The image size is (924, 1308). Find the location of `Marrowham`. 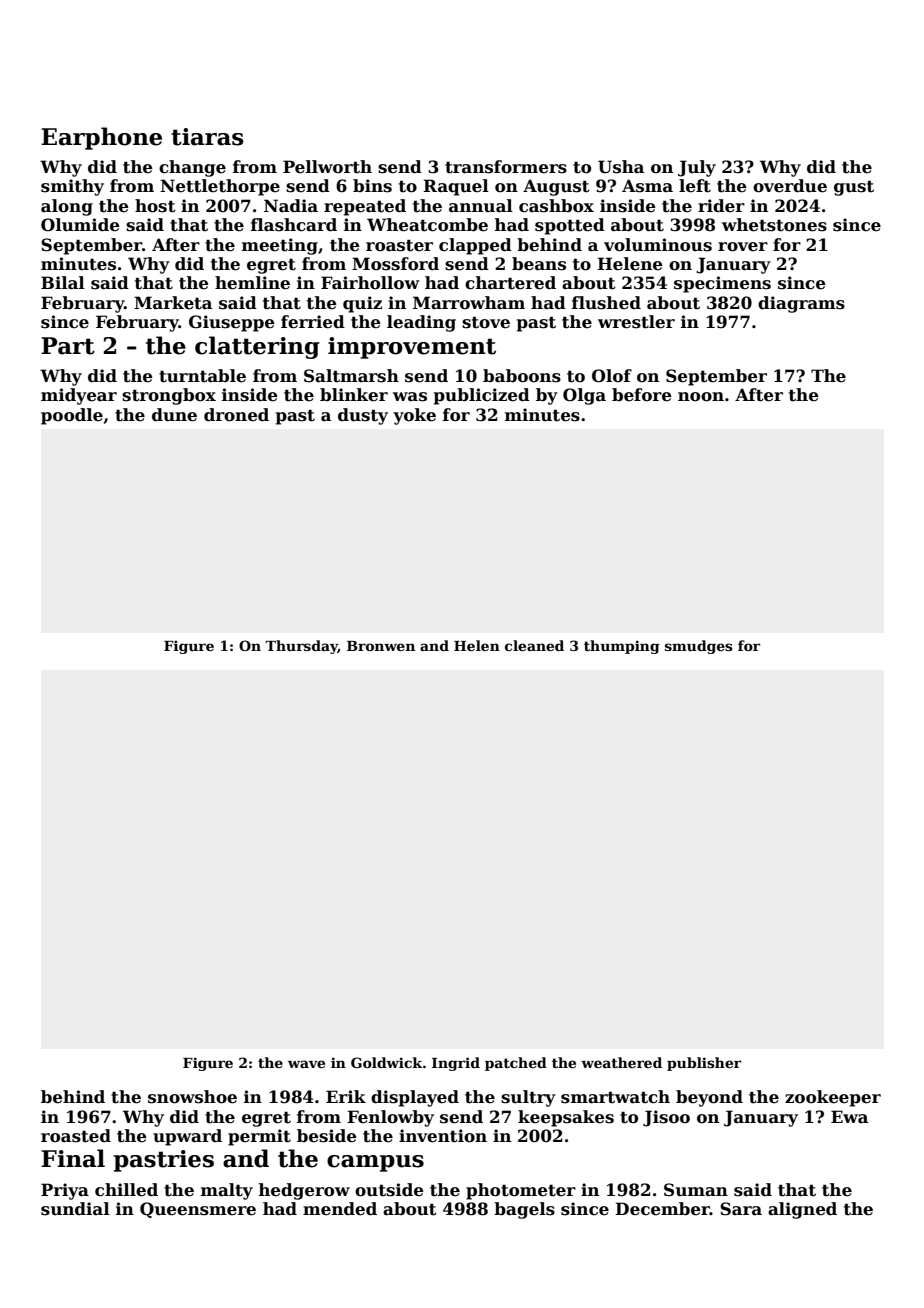

Marrowham is located at coordinates (469, 303).
